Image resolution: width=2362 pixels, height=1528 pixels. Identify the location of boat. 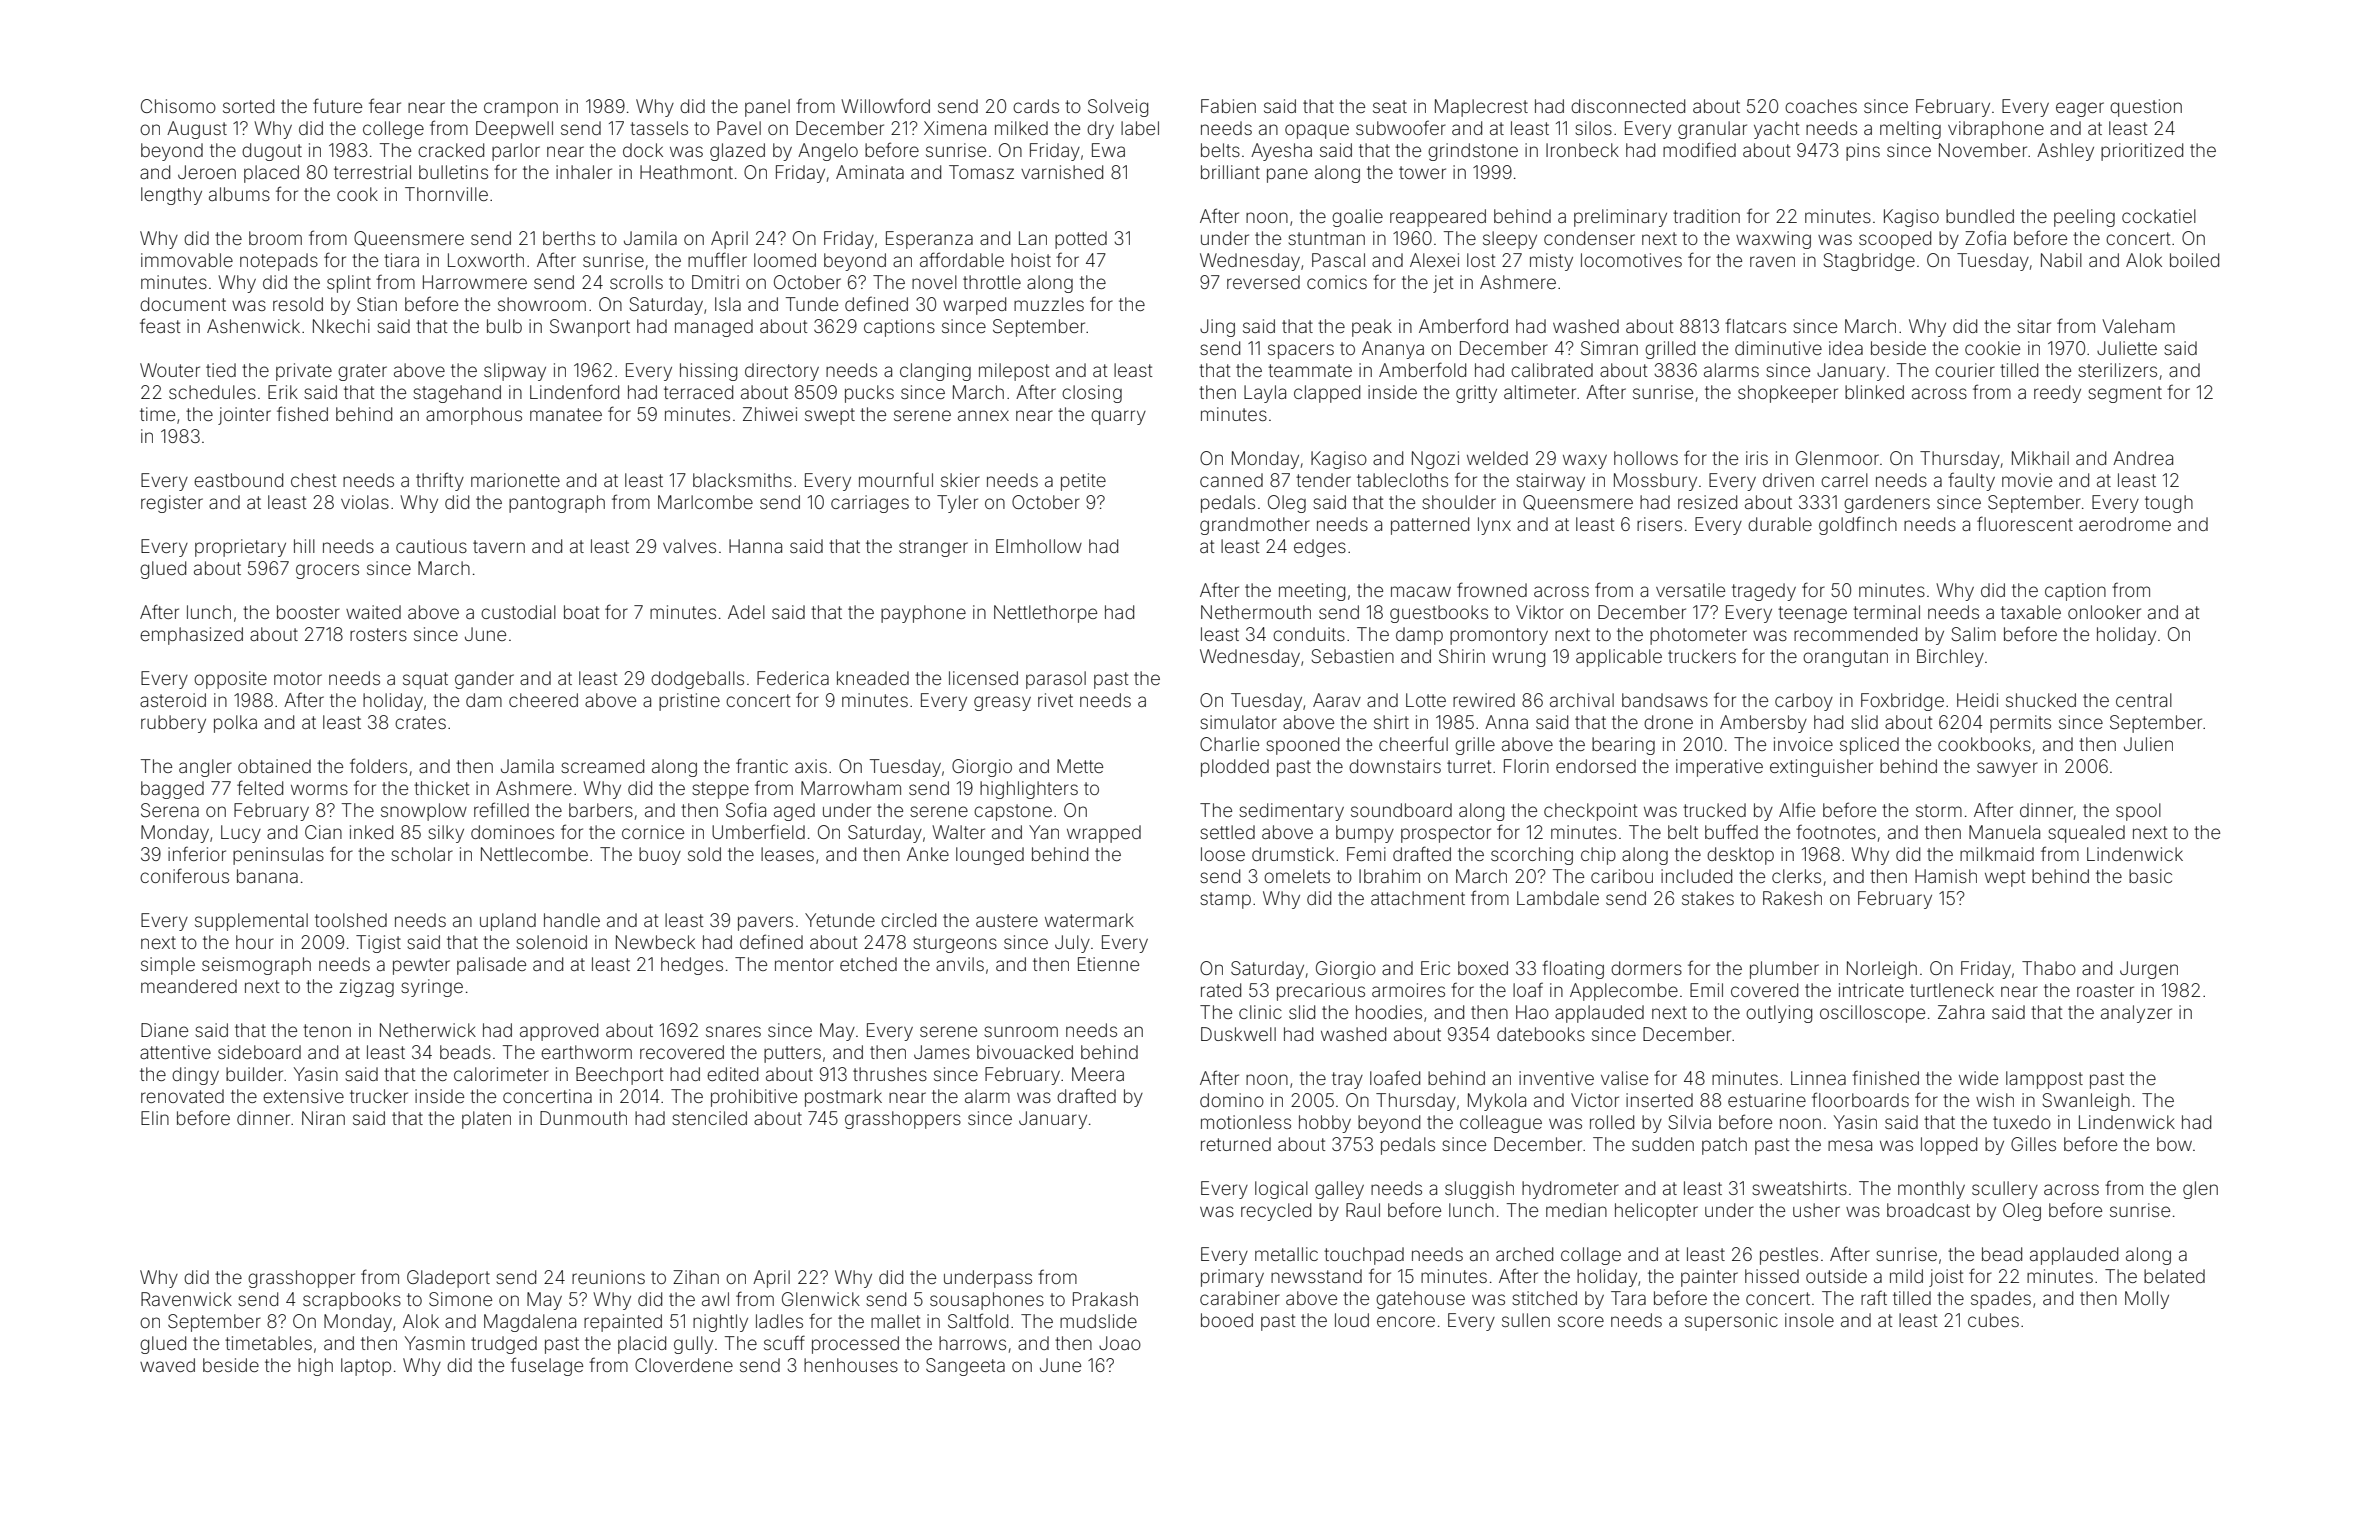
(582, 612).
